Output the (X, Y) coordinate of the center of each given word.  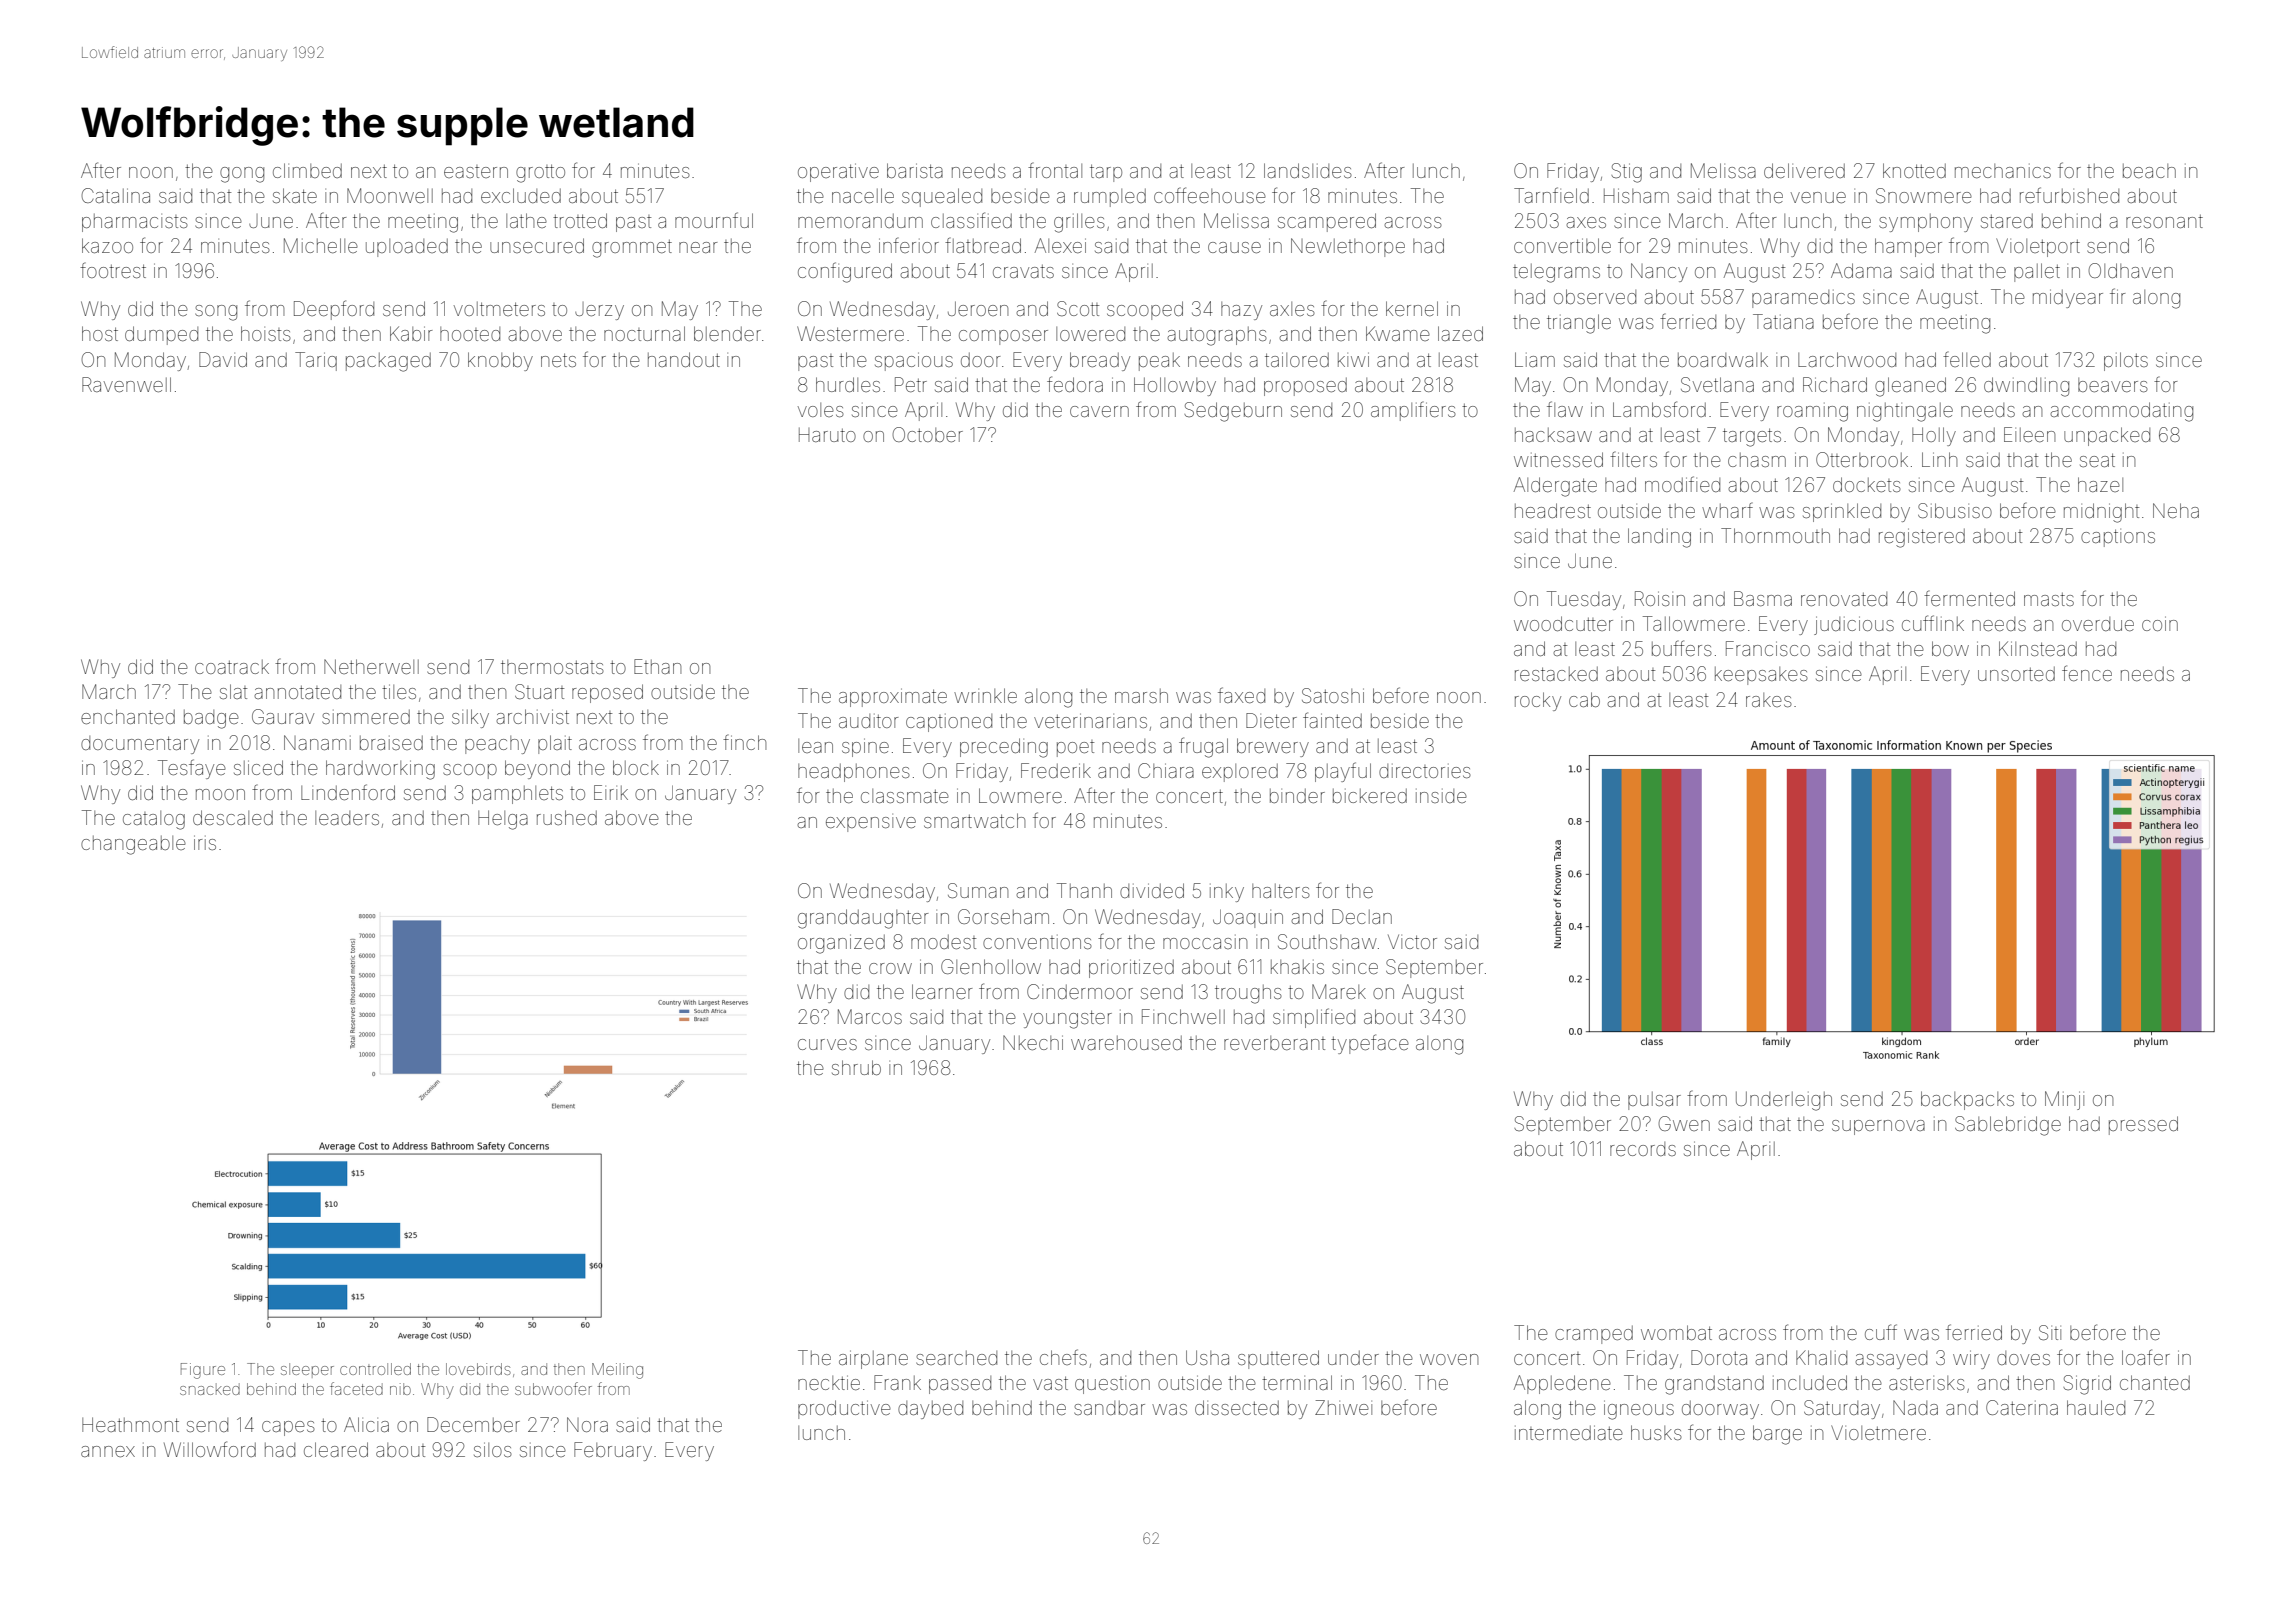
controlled (375, 1369)
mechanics (2003, 171)
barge (1777, 1435)
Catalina (116, 195)
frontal (1055, 170)
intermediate (1569, 1432)
